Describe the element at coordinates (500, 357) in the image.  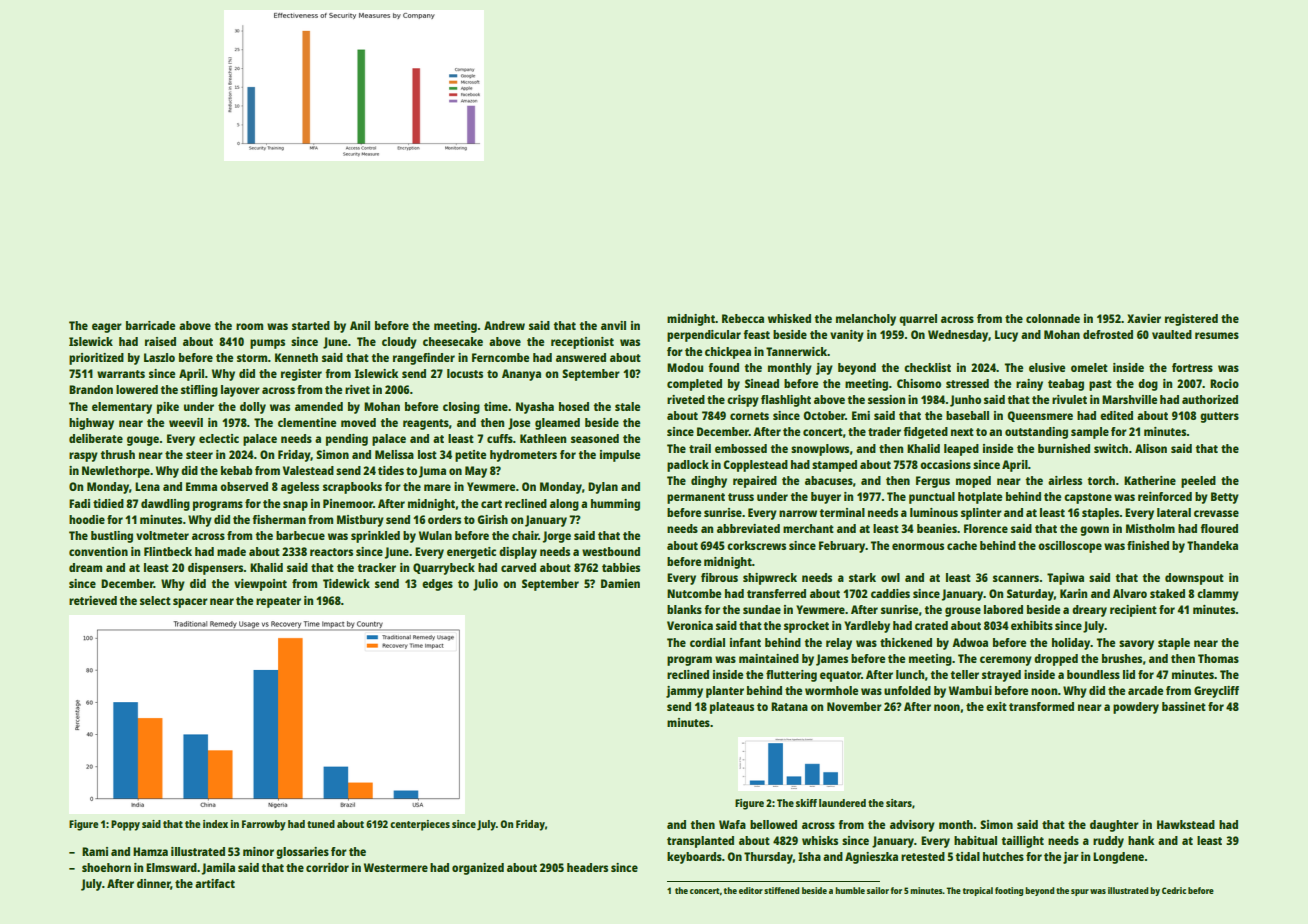
I see `Ferncombe` at that location.
